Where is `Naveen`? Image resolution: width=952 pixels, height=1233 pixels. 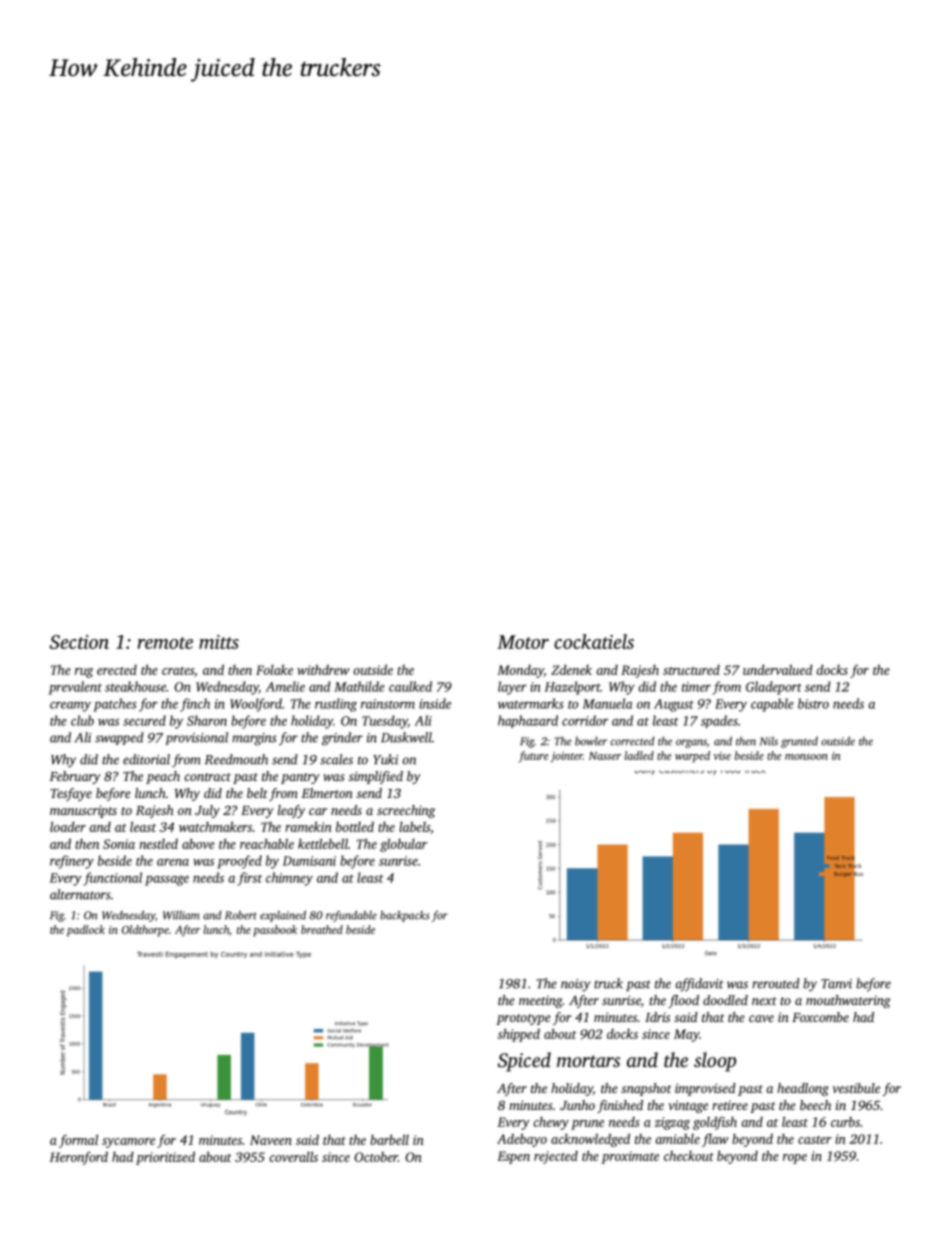
Naveen is located at coordinates (271, 1140).
